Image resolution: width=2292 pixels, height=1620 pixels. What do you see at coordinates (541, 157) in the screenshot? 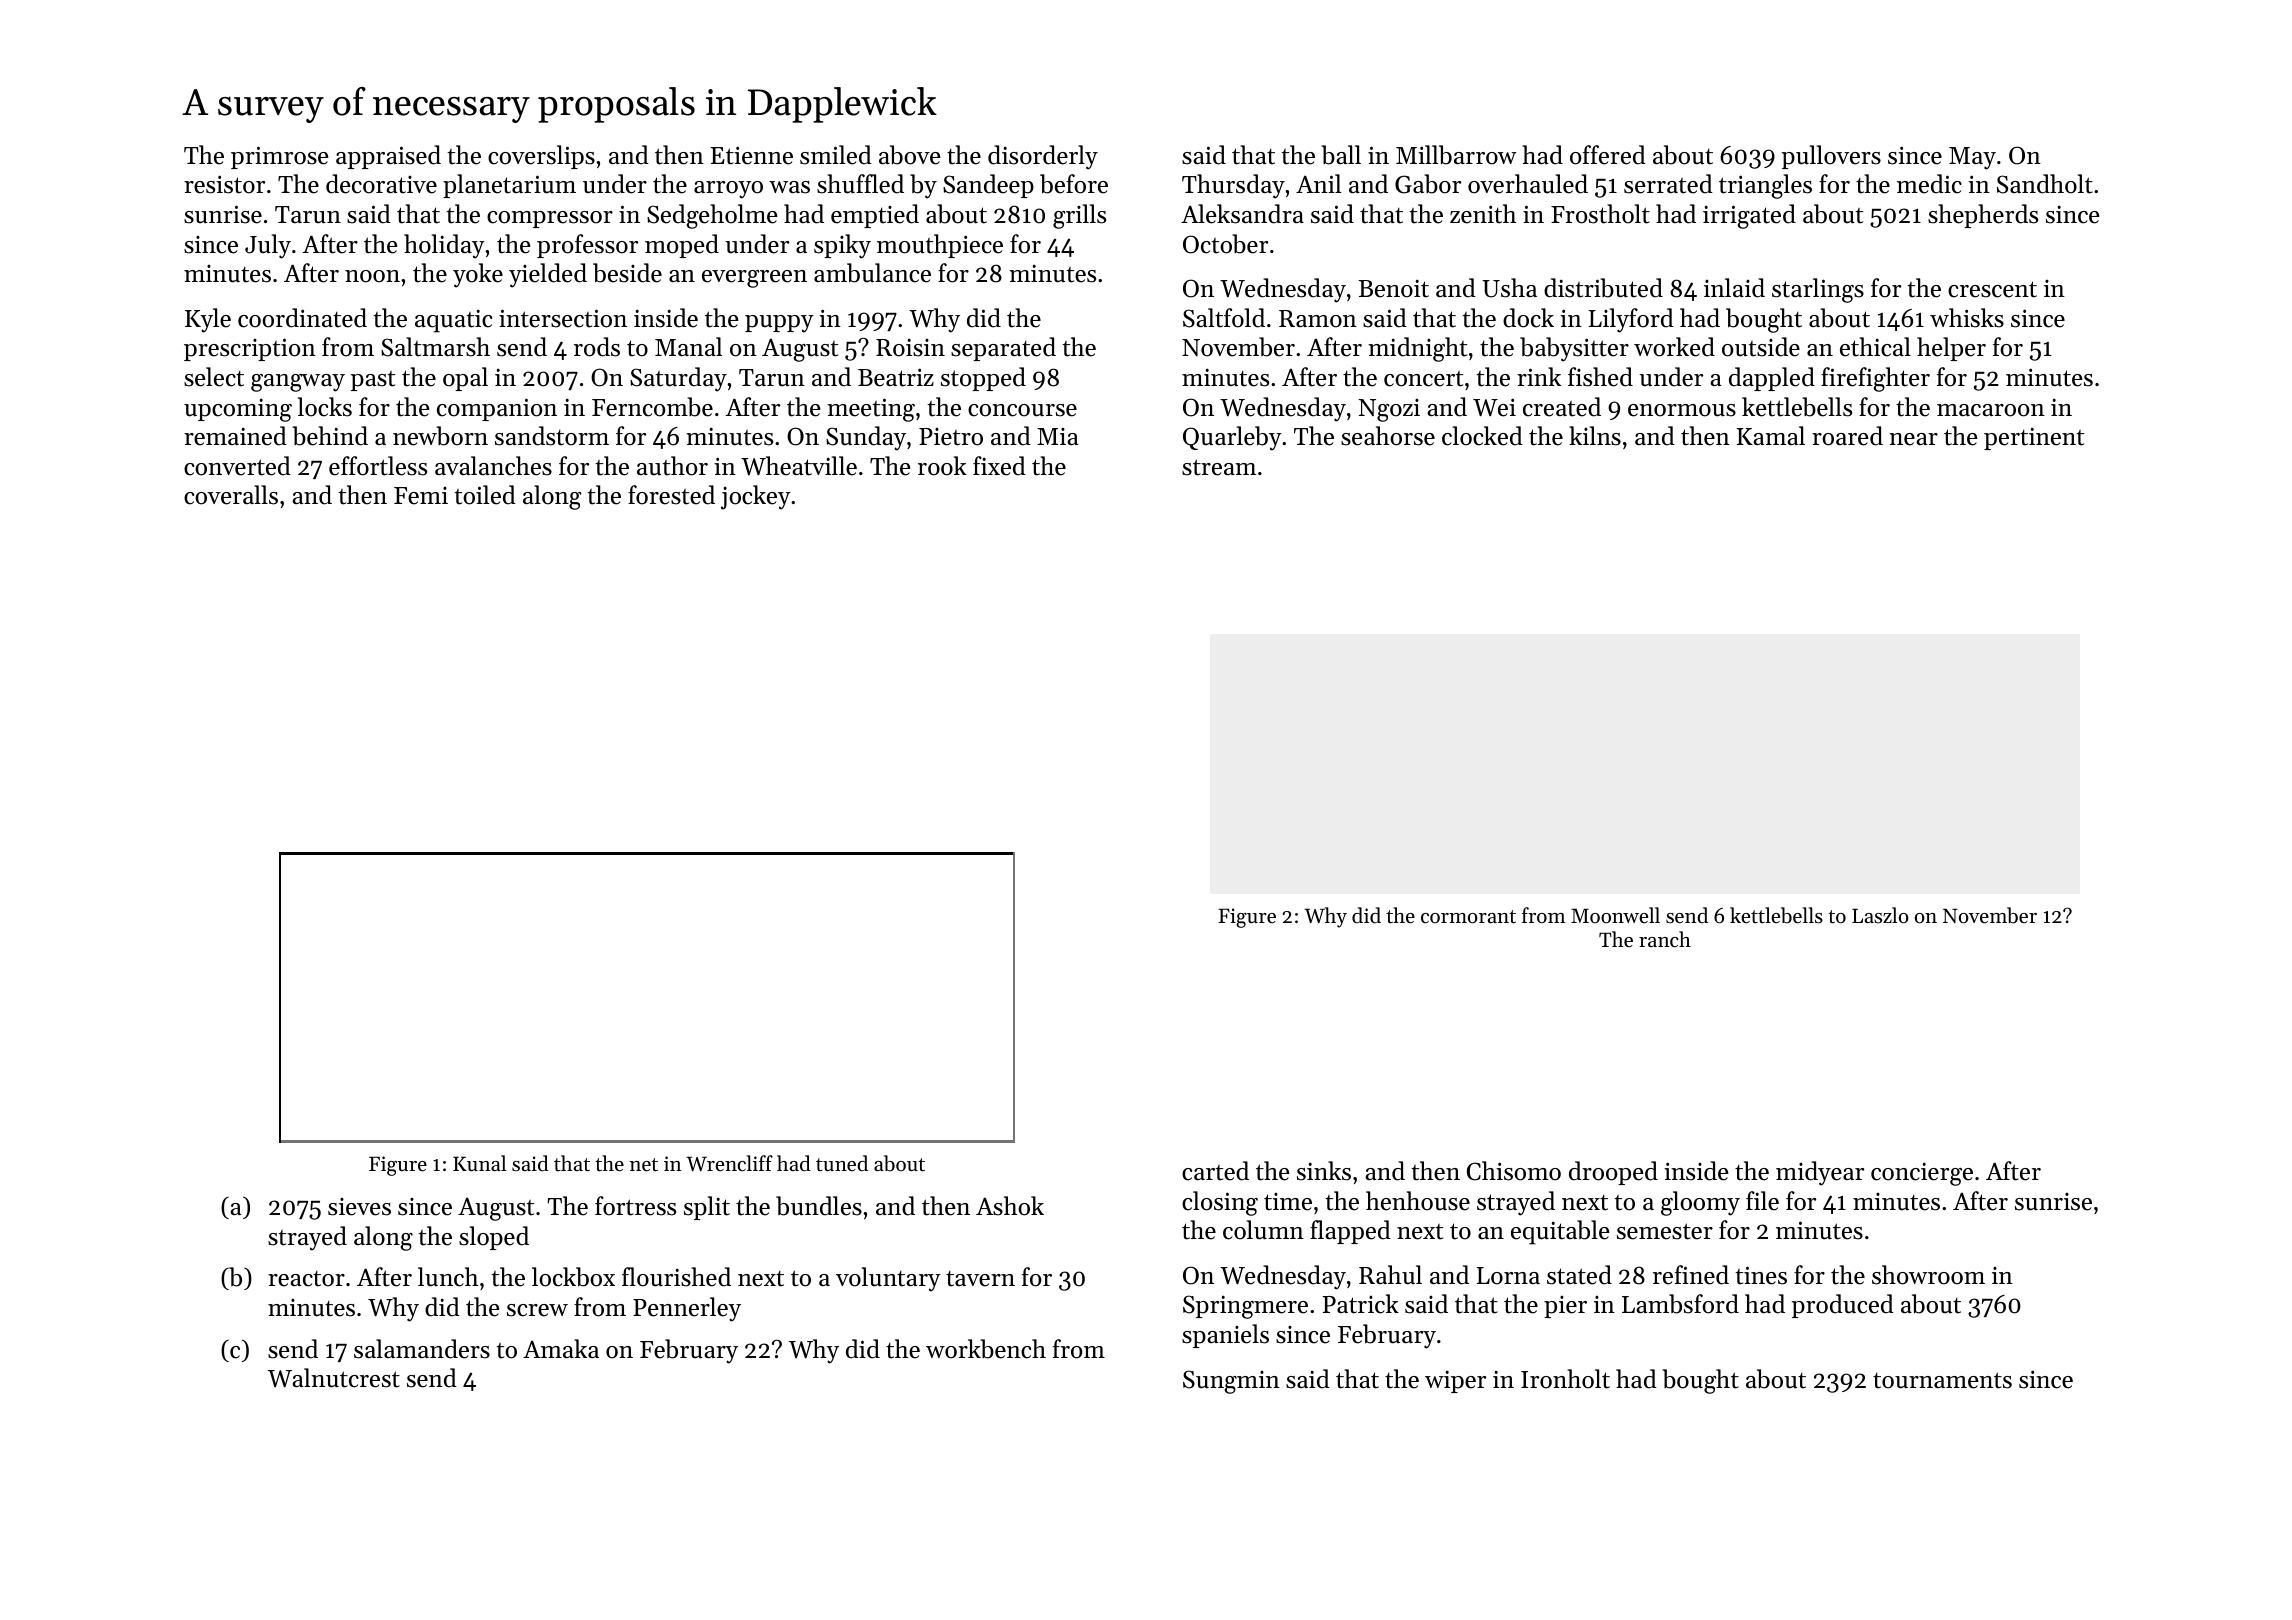
I see `coverslips` at bounding box center [541, 157].
